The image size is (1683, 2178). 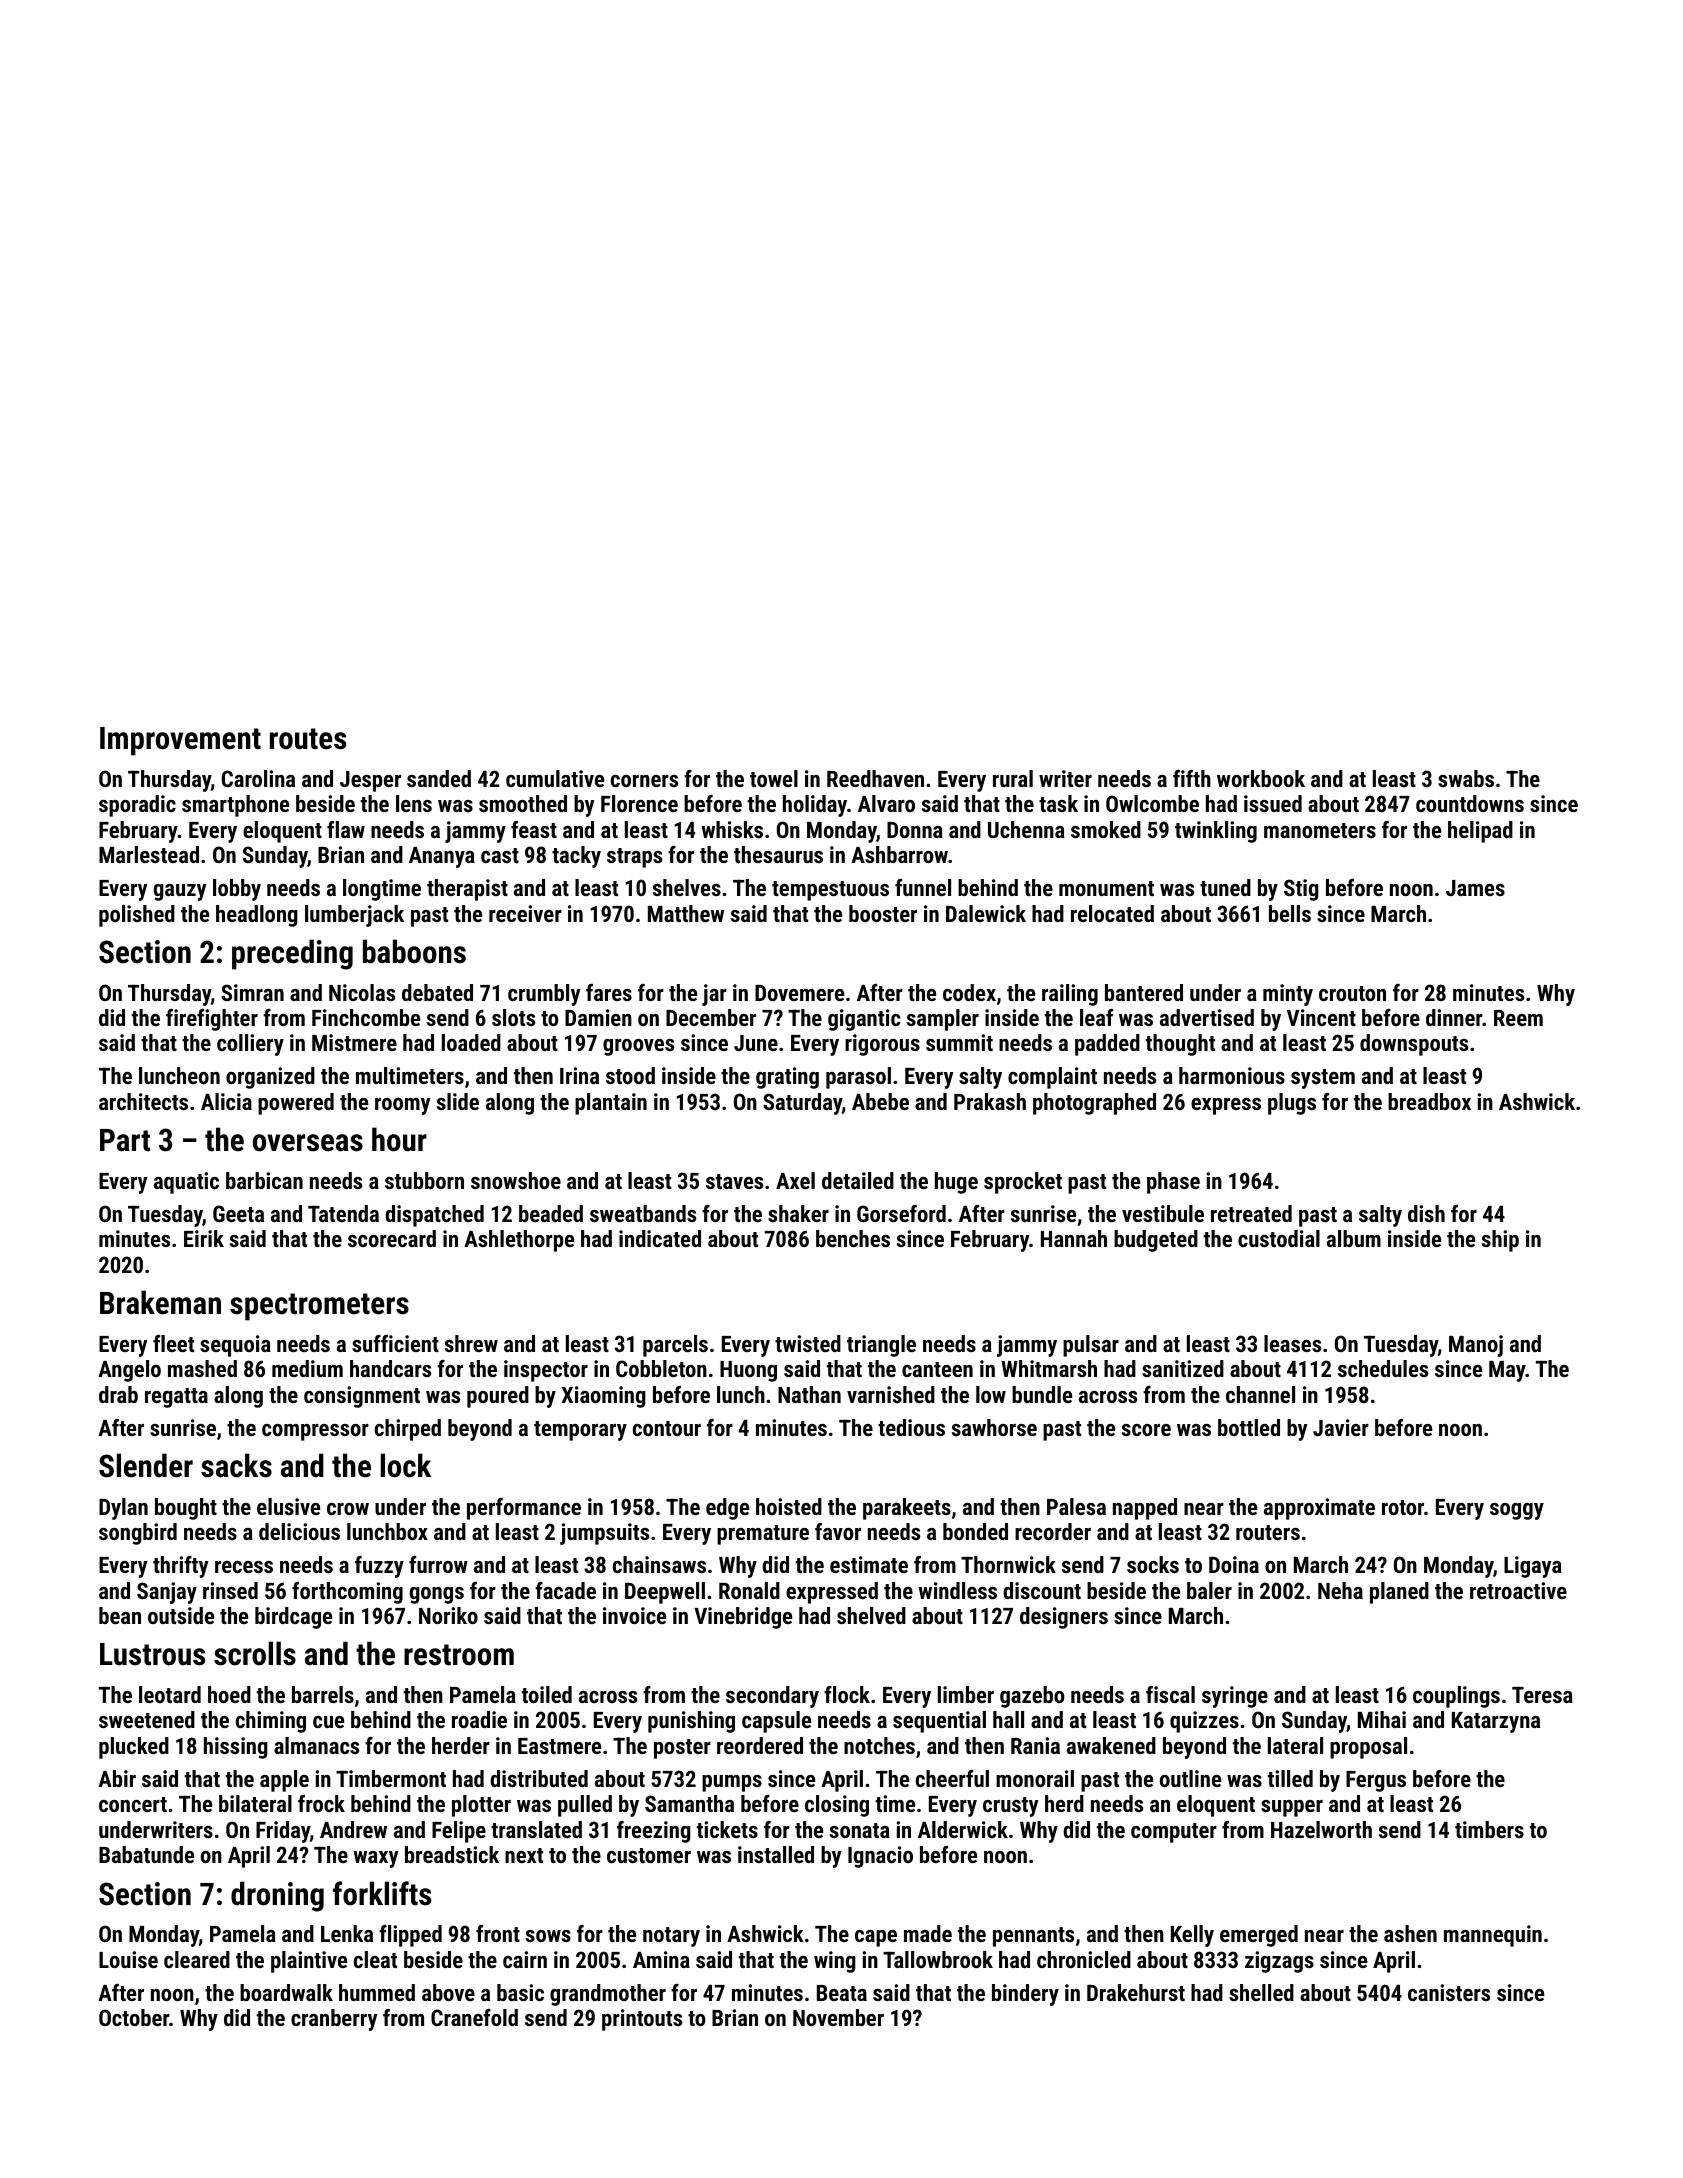 I want to click on workbook, so click(x=1261, y=778).
